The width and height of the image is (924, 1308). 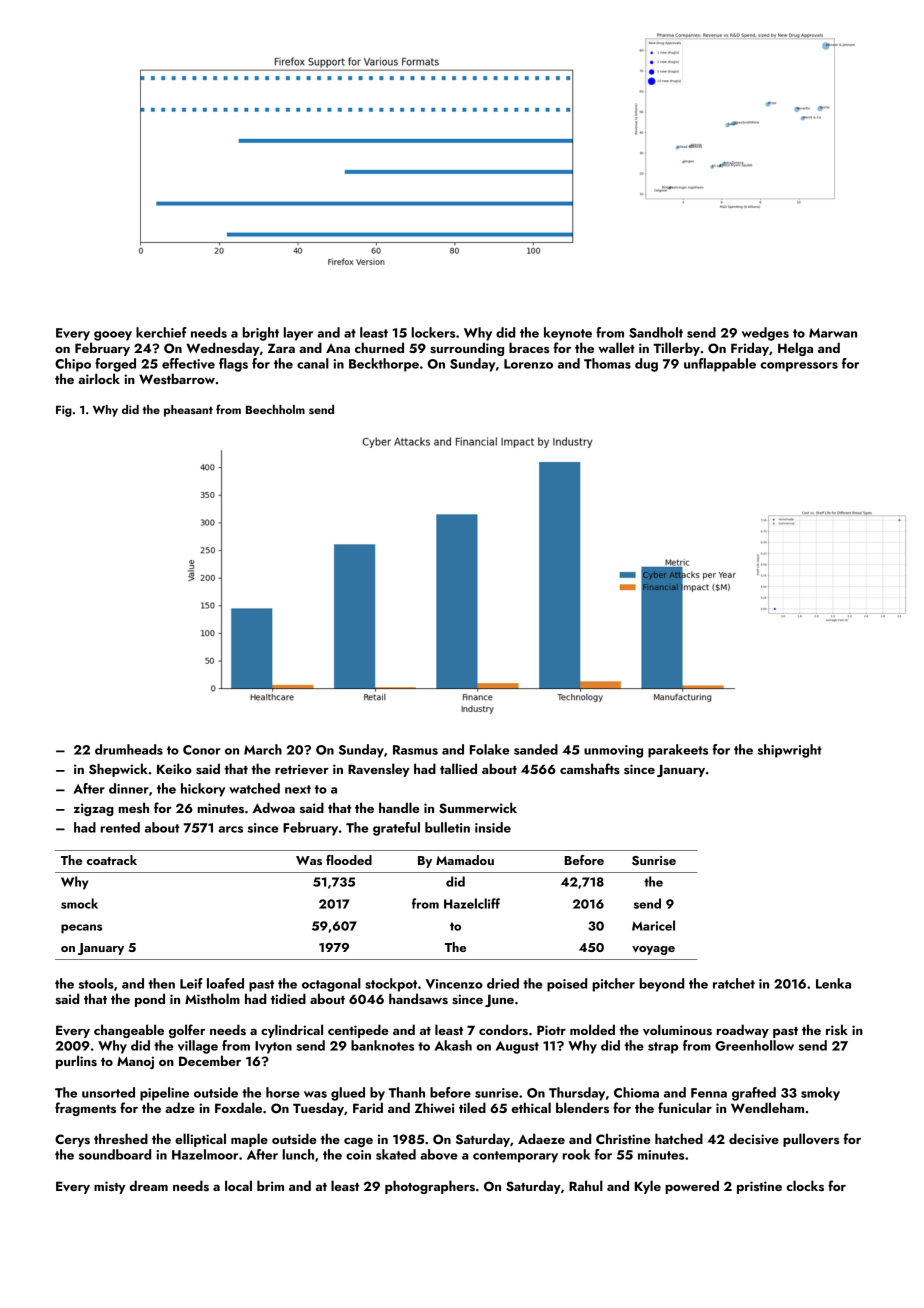 What do you see at coordinates (201, 750) in the image?
I see `Conor` at bounding box center [201, 750].
